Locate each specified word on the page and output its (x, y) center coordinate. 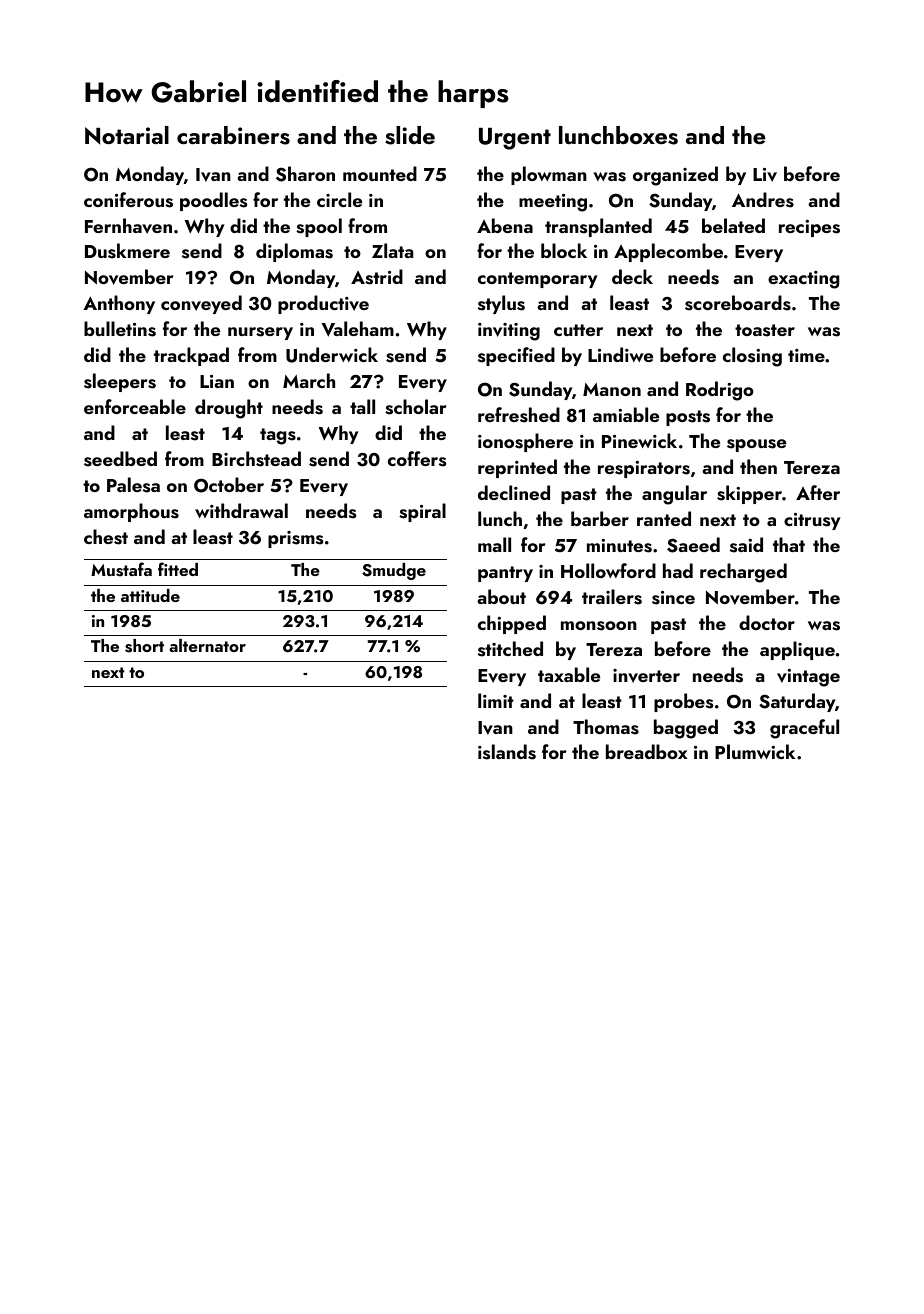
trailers (612, 597)
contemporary (537, 280)
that (789, 544)
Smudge (394, 571)
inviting (509, 332)
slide (410, 135)
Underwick (332, 355)
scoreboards (738, 303)
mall (494, 544)
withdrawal (241, 510)
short (144, 646)
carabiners (233, 135)
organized (675, 176)
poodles (213, 201)
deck (632, 276)
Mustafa (121, 569)
